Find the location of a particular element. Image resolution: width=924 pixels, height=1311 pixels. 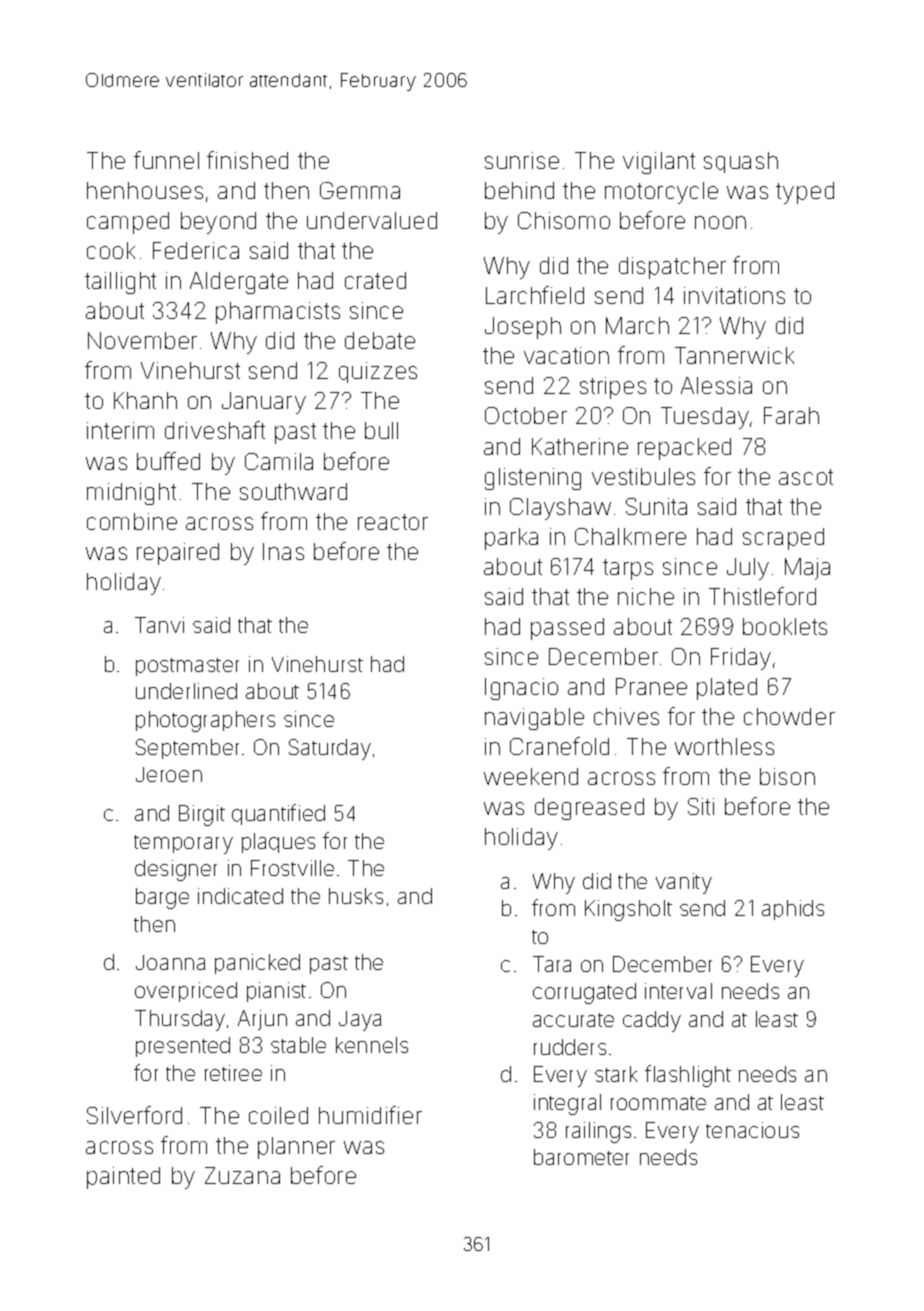

corrugated is located at coordinates (584, 993).
